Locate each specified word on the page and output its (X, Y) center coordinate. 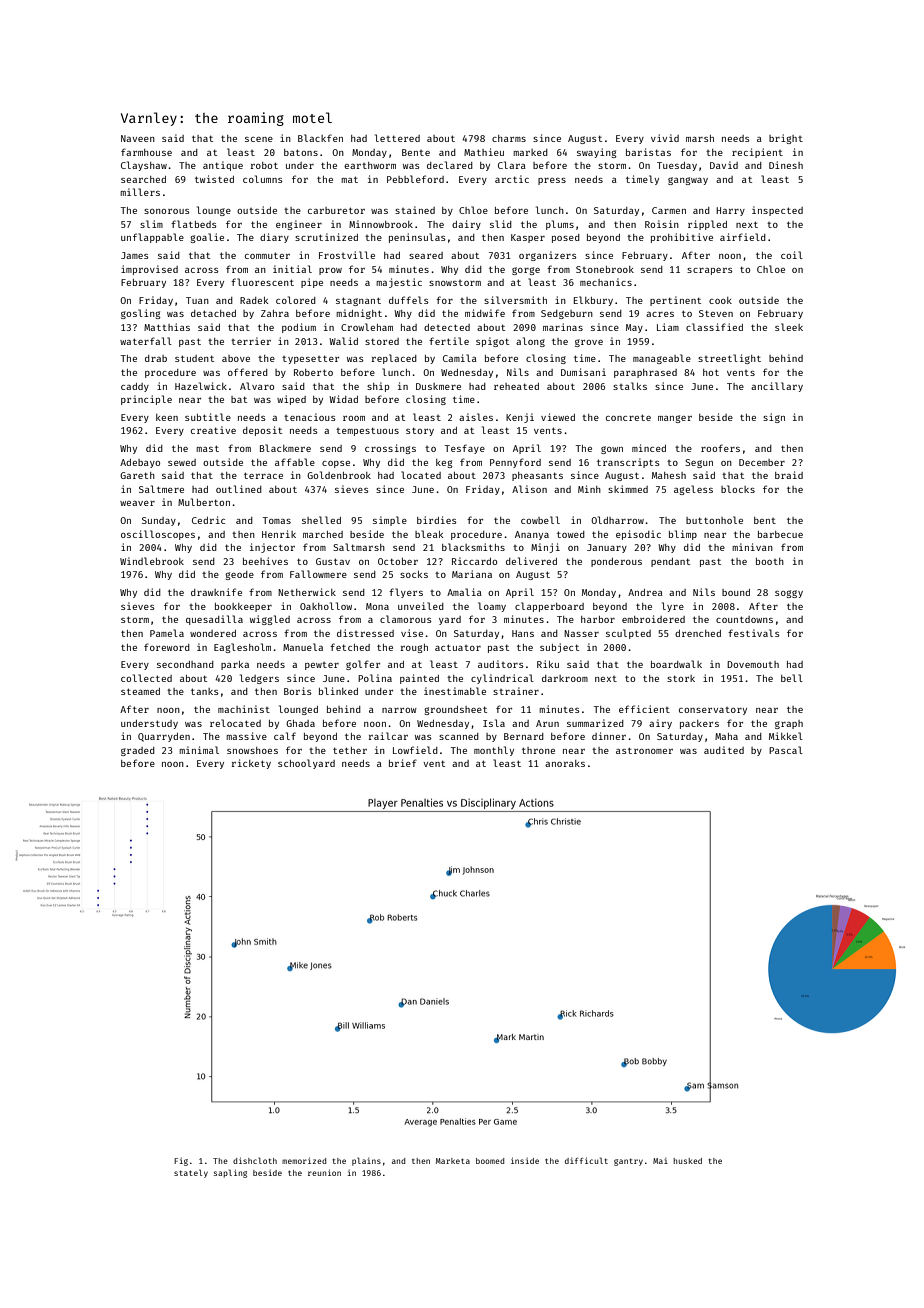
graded (138, 751)
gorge (526, 271)
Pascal (786, 750)
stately (191, 1173)
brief (403, 763)
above (236, 358)
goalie (207, 238)
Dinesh (786, 165)
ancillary (777, 387)
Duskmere (438, 386)
